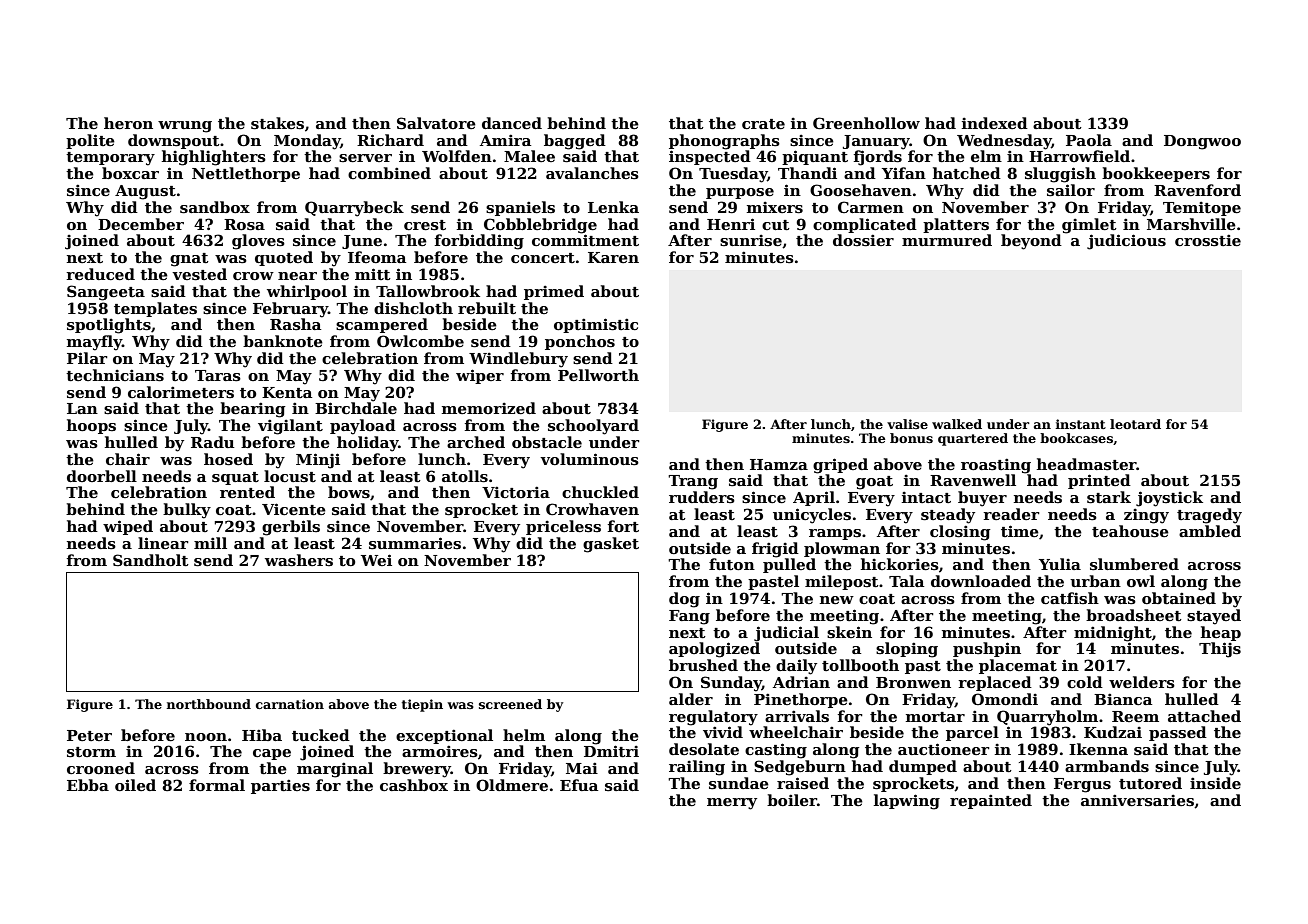 The height and width of the screenshot is (924, 1308). What do you see at coordinates (480, 376) in the screenshot?
I see `wiper` at bounding box center [480, 376].
